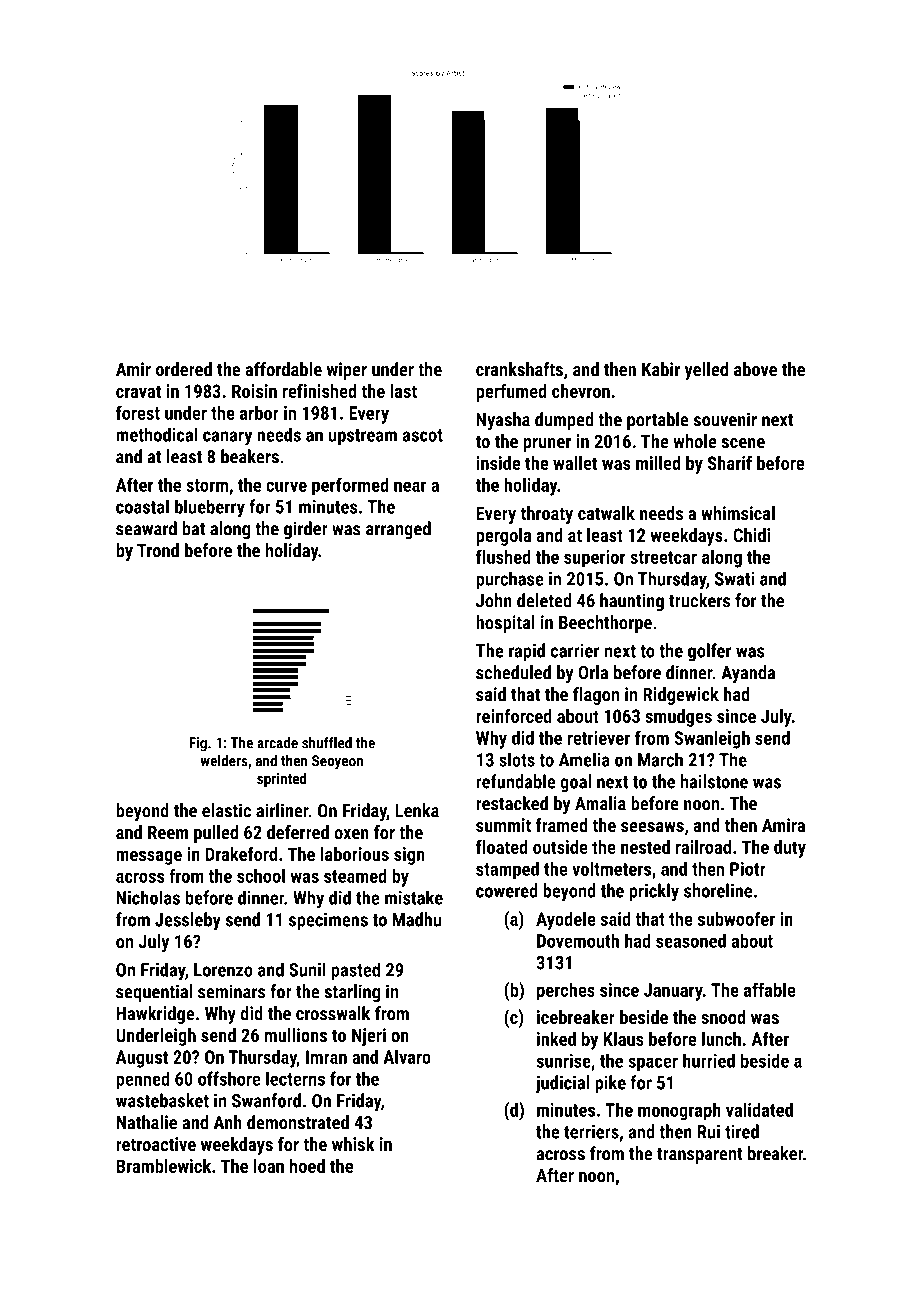  What do you see at coordinates (507, 890) in the screenshot?
I see `cowered` at bounding box center [507, 890].
